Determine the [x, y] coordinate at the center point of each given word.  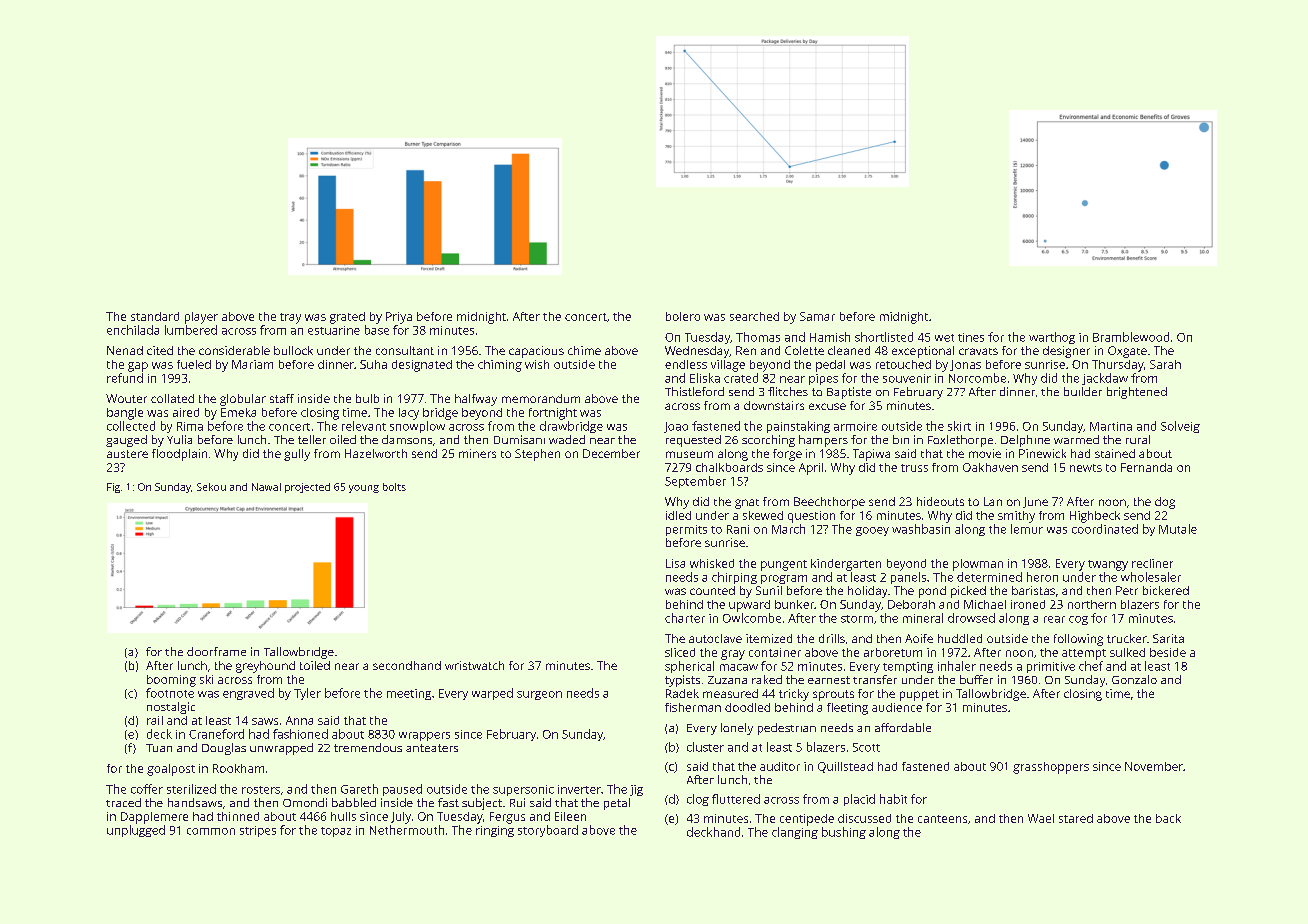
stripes [258, 831]
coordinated [1105, 529]
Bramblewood [1131, 337]
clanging [795, 833]
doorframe [216, 651]
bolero [683, 316]
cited [160, 350]
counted [712, 590]
